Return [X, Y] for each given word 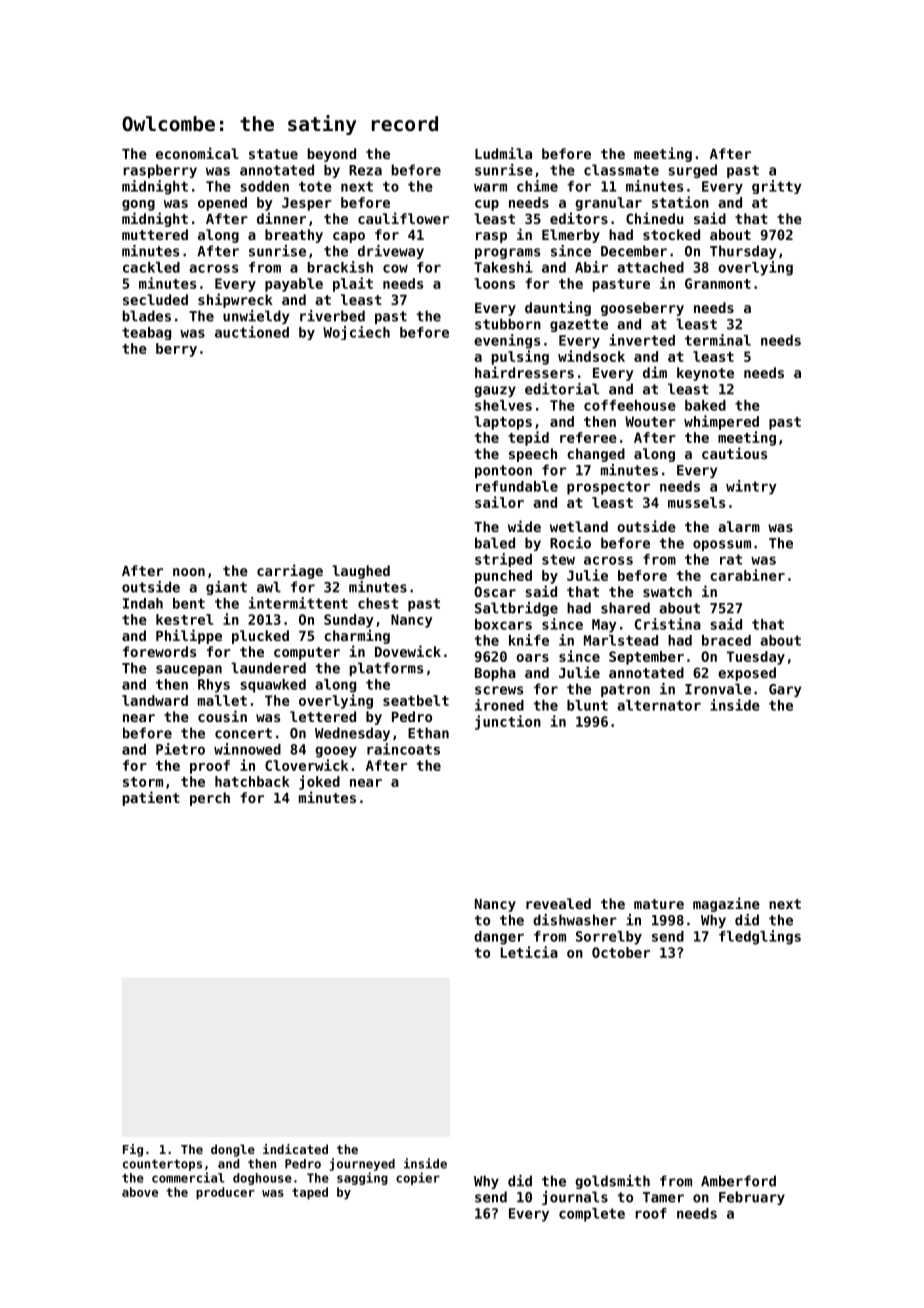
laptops [503, 423]
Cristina [668, 624]
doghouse [262, 1179]
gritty [777, 187]
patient [151, 798]
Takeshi [503, 267]
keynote [705, 374]
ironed [499, 705]
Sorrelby [609, 938]
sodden [265, 186]
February [752, 1198]
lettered [323, 716]
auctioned [252, 332]
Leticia [529, 952]
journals [575, 1198]
